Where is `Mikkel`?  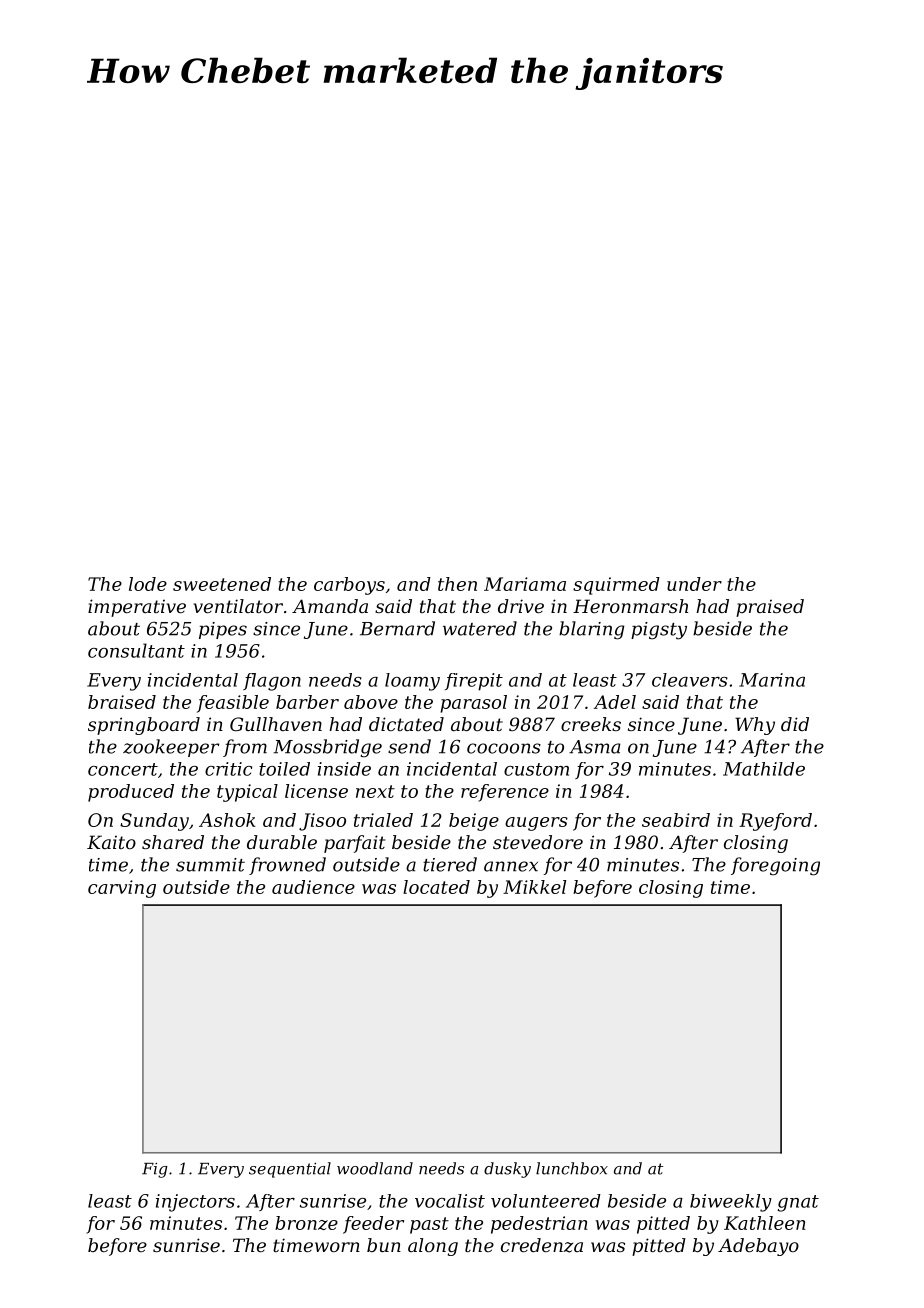 Mikkel is located at coordinates (534, 887).
